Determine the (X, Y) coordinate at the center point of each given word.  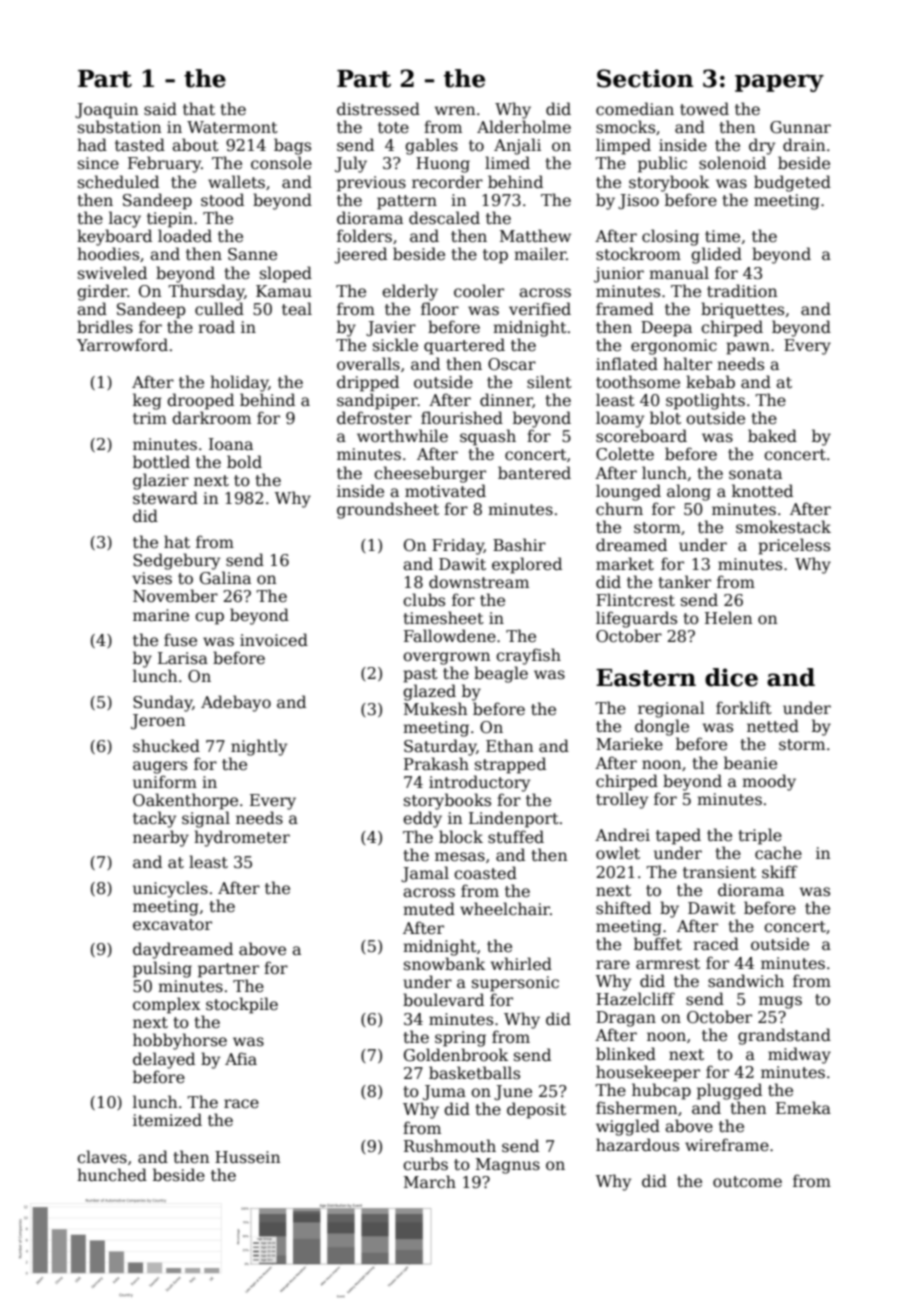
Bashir (519, 544)
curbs (425, 1164)
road (216, 327)
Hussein (247, 1157)
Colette (625, 454)
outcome (747, 1182)
